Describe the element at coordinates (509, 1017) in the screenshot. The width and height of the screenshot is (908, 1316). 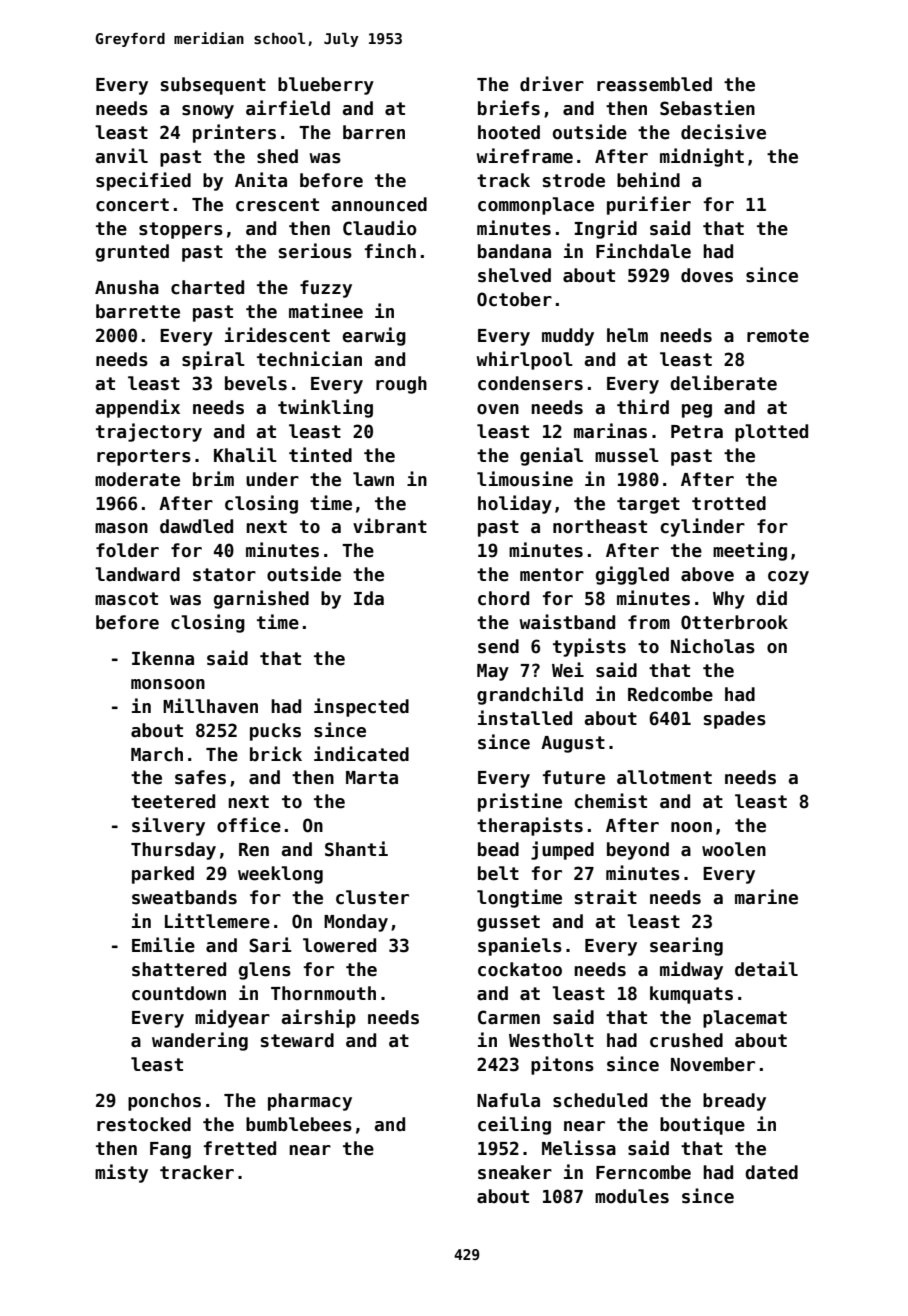
I see `Carmen` at that location.
